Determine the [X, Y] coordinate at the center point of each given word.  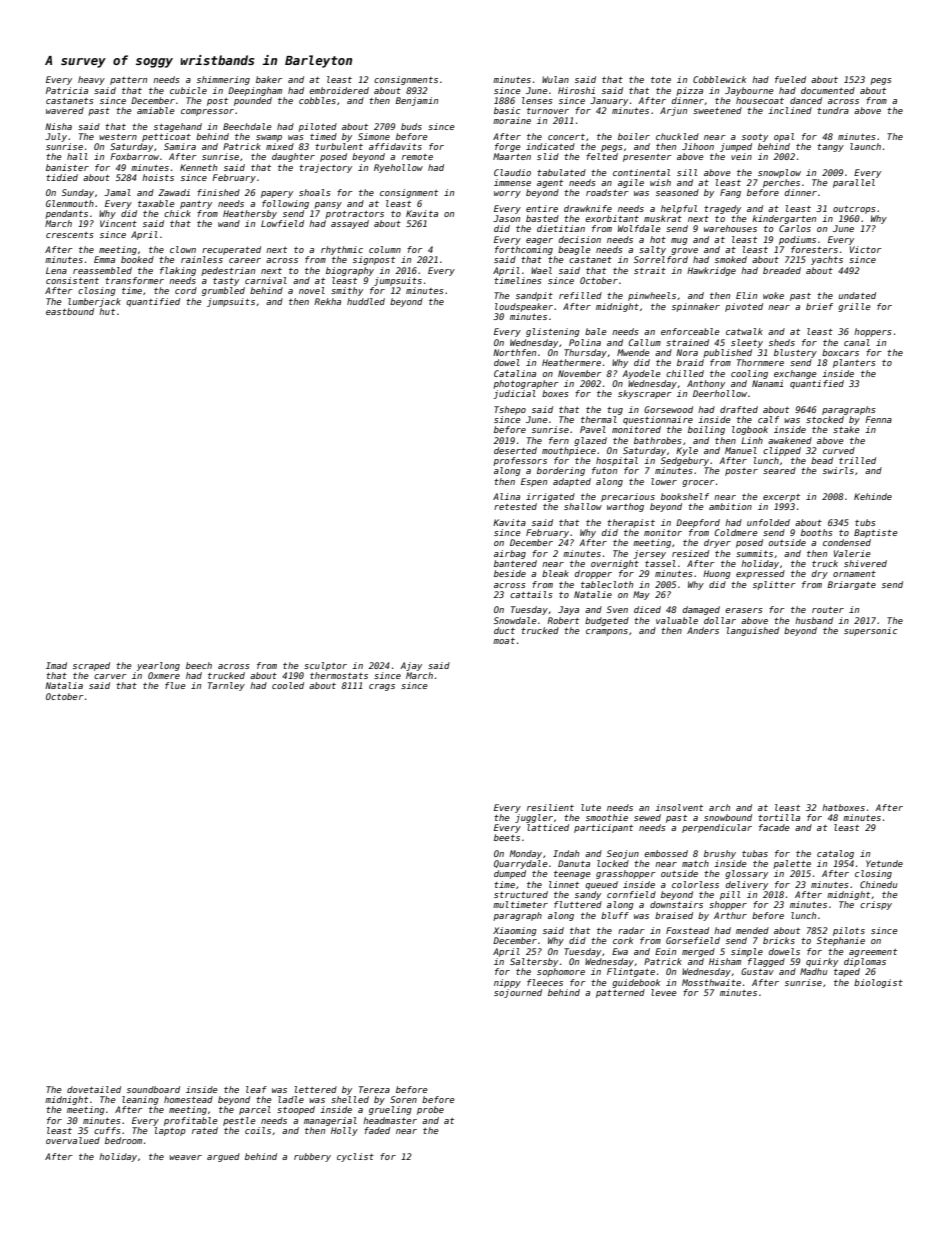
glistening [553, 332]
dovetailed [94, 1089]
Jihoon [698, 146]
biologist [878, 983]
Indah [566, 853]
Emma [104, 259]
